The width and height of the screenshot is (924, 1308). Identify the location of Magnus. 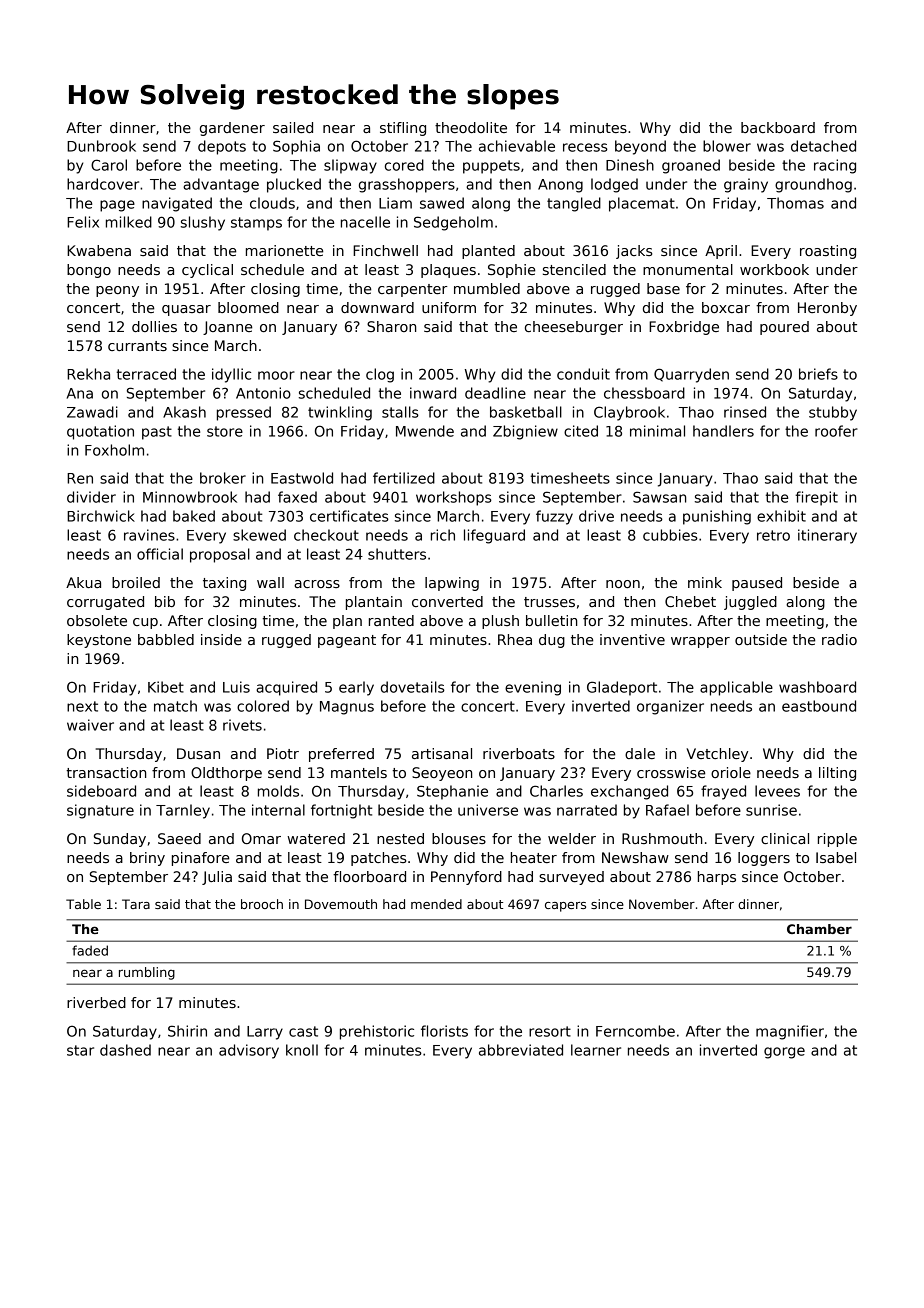
(347, 708).
